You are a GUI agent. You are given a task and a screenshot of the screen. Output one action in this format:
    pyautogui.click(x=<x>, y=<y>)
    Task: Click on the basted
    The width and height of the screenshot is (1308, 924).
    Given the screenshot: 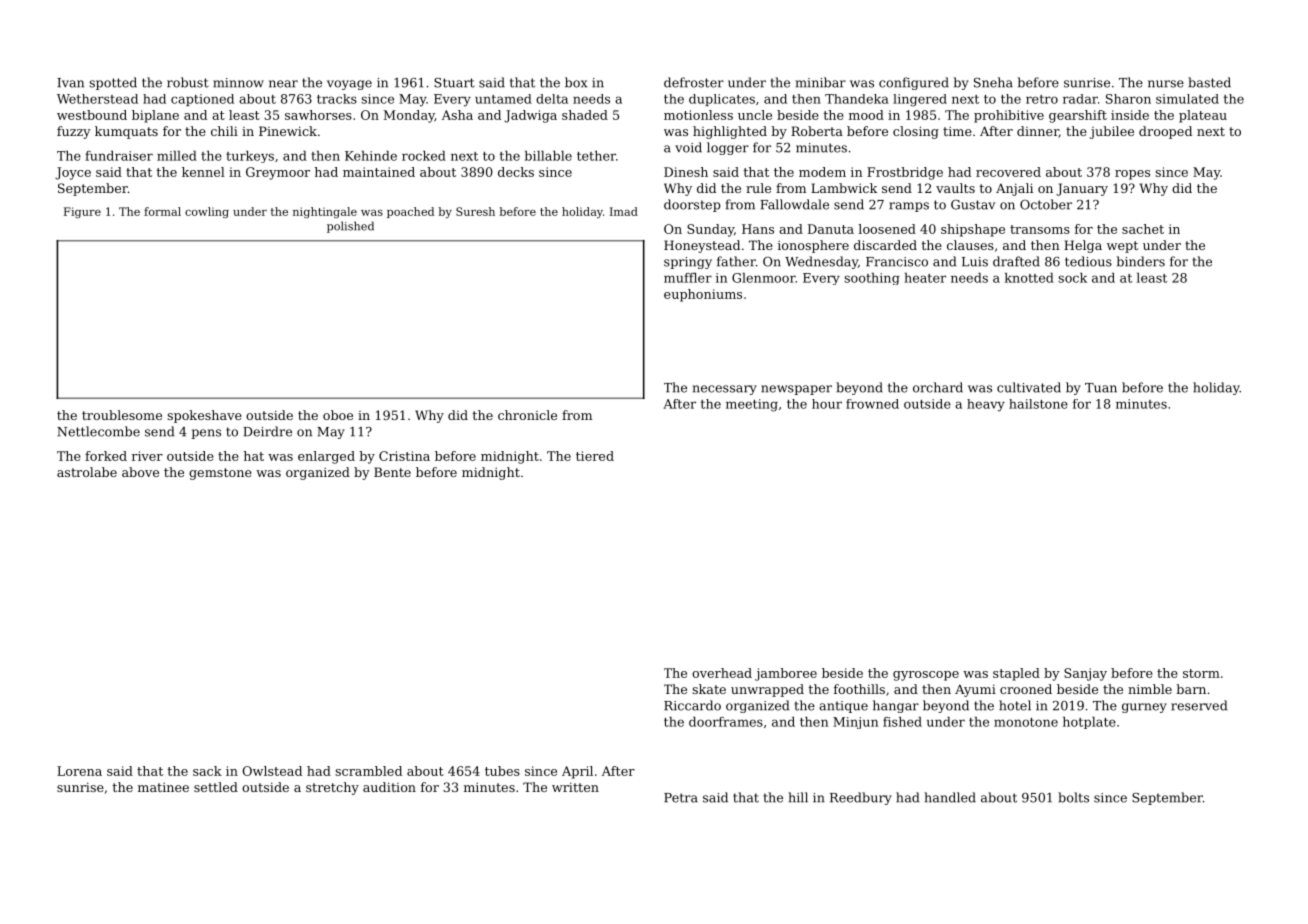 What is the action you would take?
    pyautogui.click(x=1209, y=82)
